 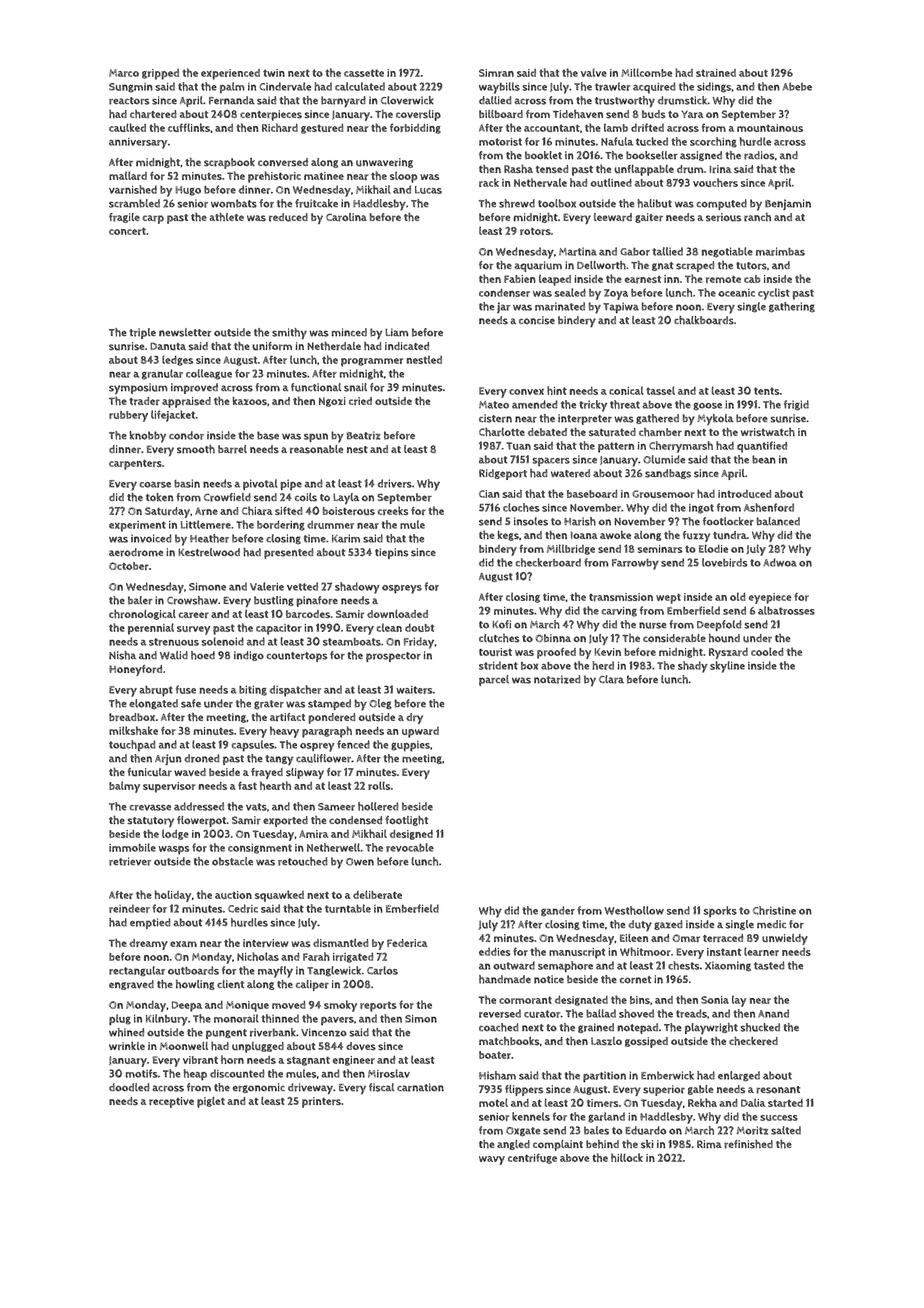 What do you see at coordinates (780, 251) in the page?
I see `marimbas` at bounding box center [780, 251].
